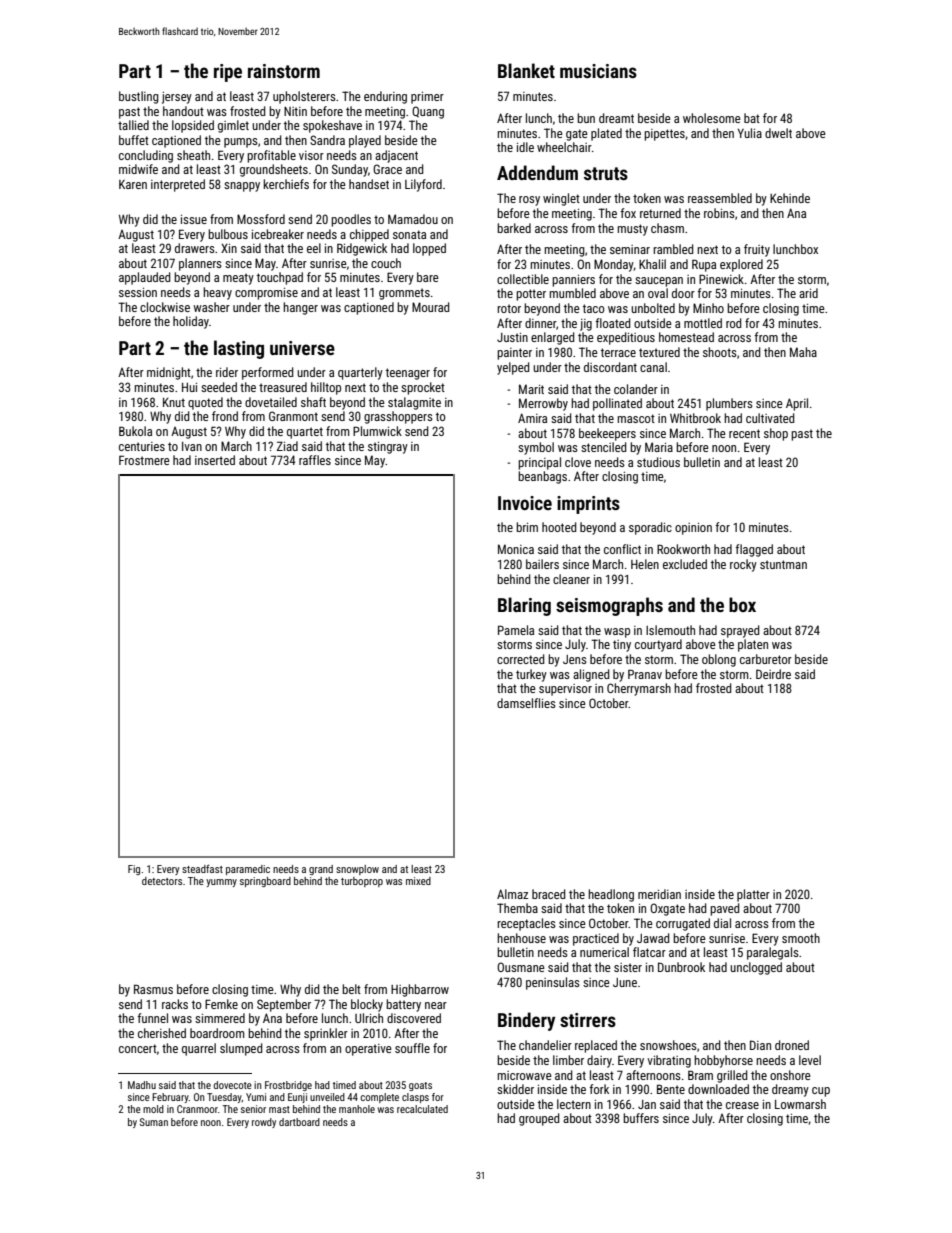  I want to click on headlong, so click(611, 895).
